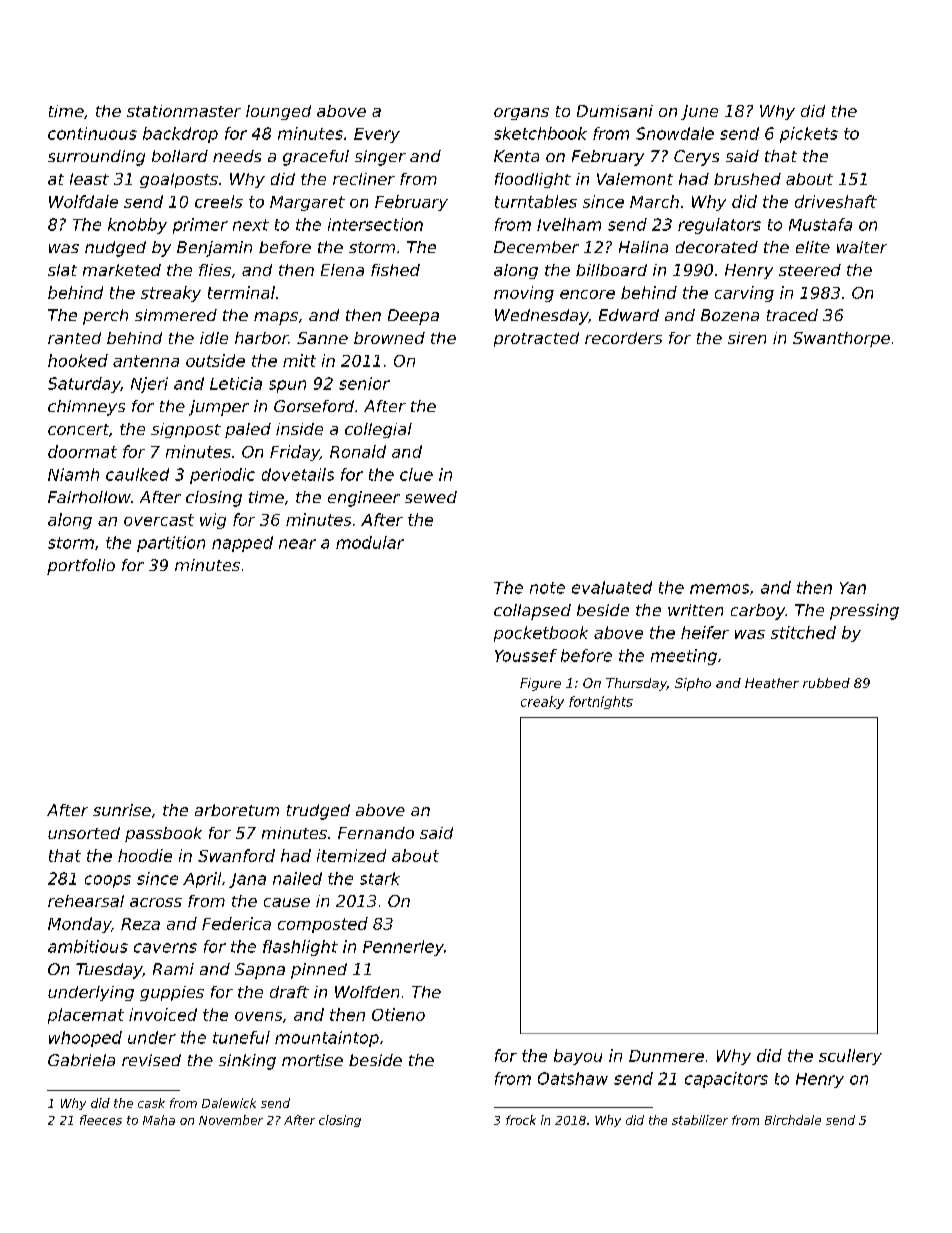  I want to click on Niamh, so click(73, 474).
